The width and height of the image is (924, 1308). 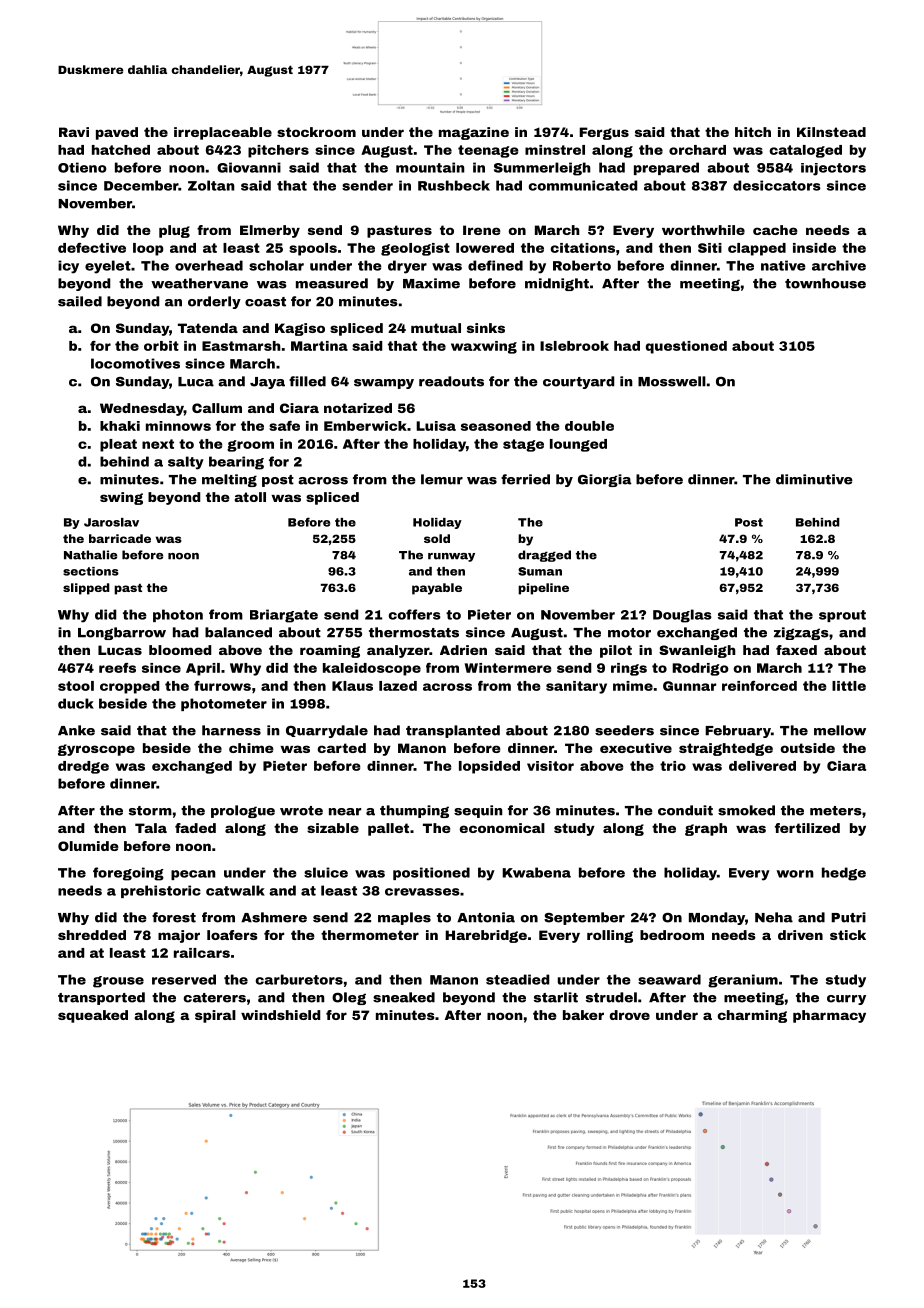 What do you see at coordinates (682, 616) in the image?
I see `Douglas` at bounding box center [682, 616].
